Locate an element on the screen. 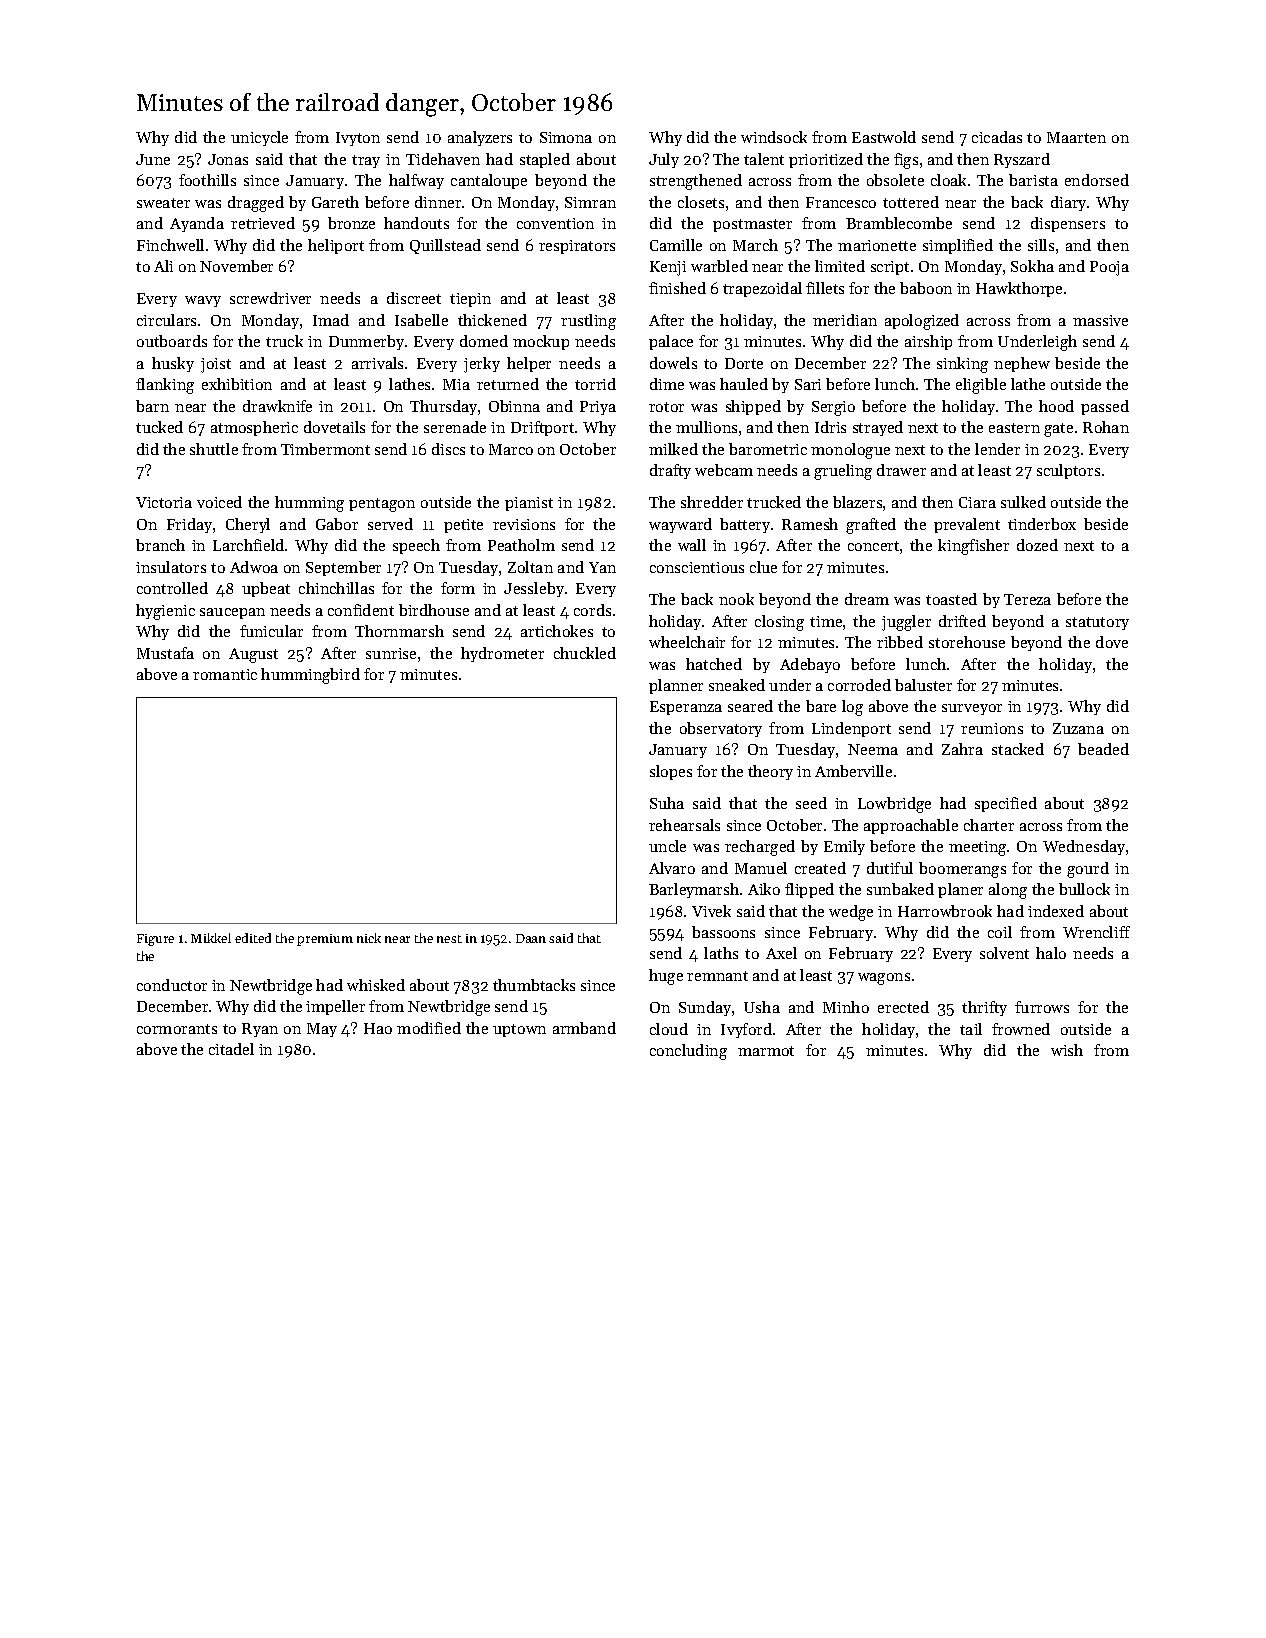  Gabor is located at coordinates (337, 524).
